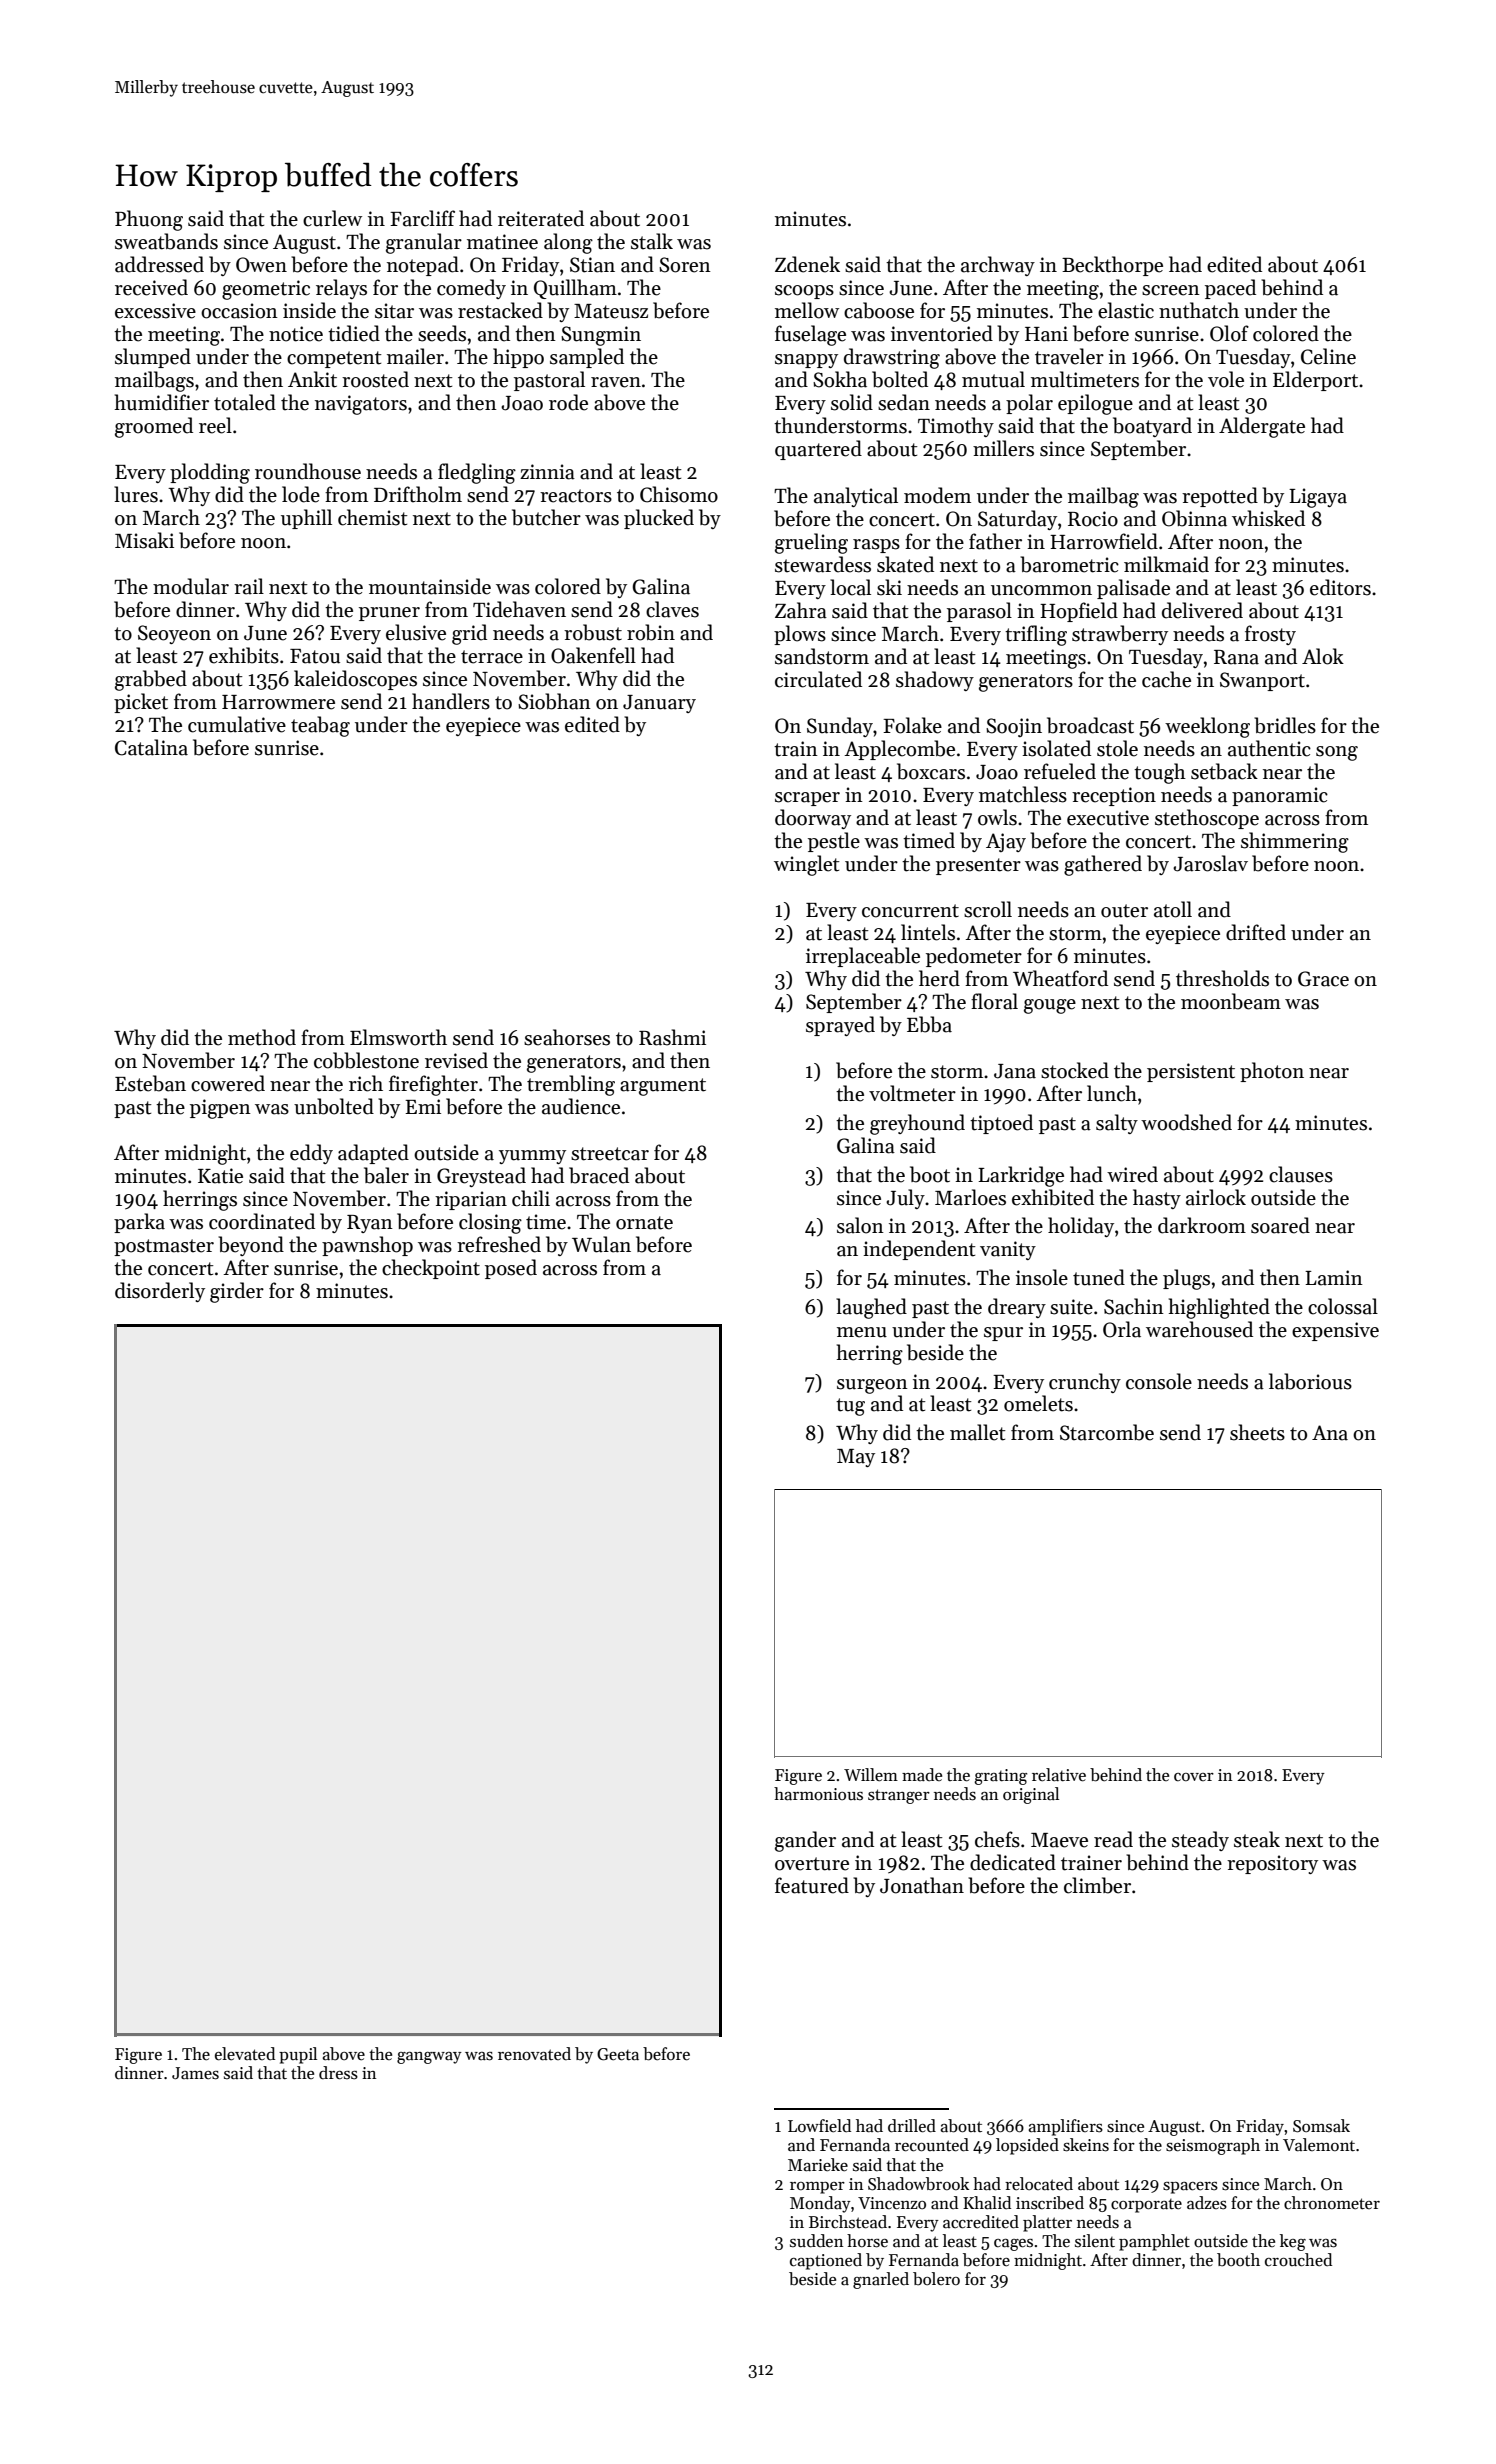  Describe the element at coordinates (1126, 310) in the screenshot. I see `elastic` at that location.
